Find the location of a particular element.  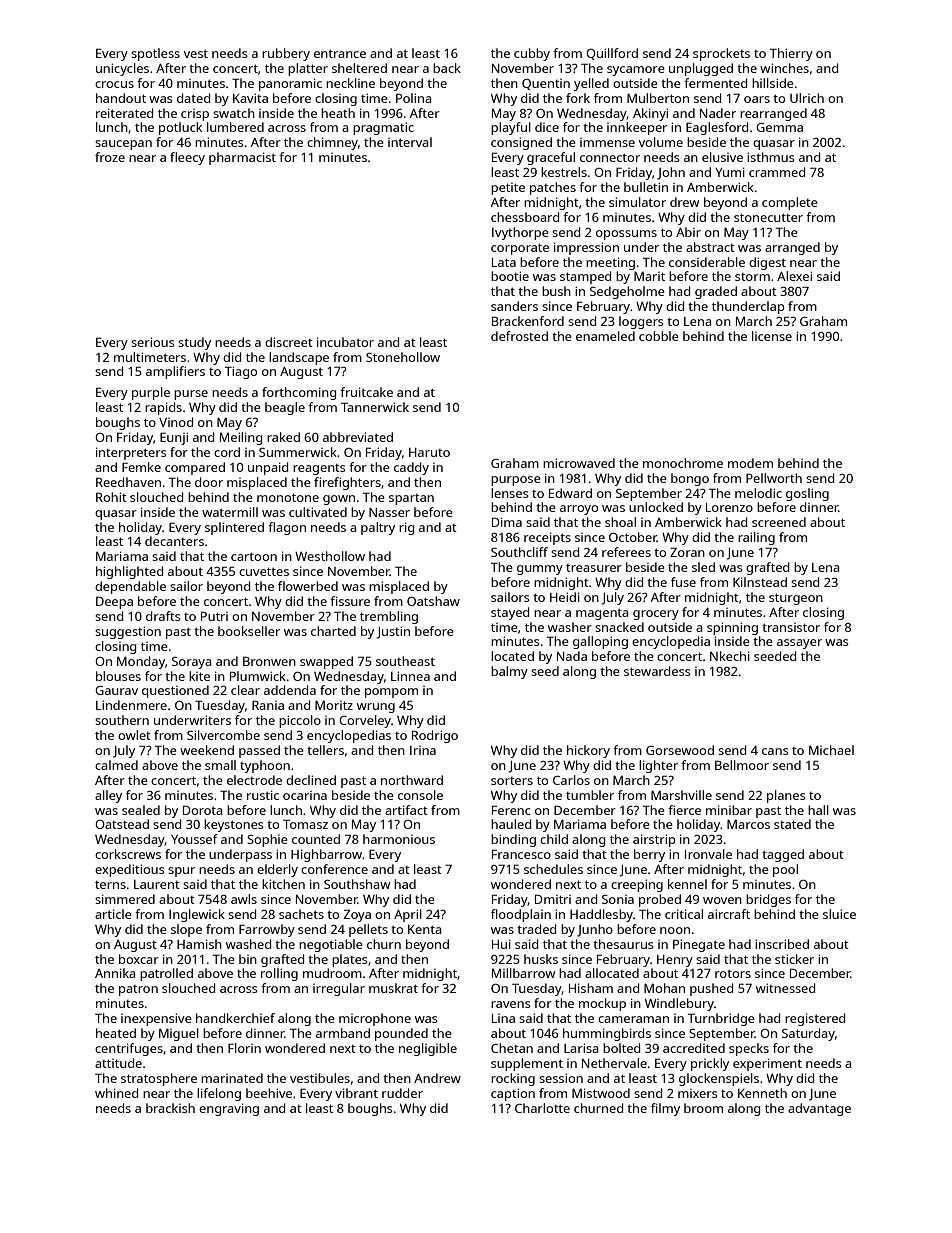

trembling is located at coordinates (389, 617).
